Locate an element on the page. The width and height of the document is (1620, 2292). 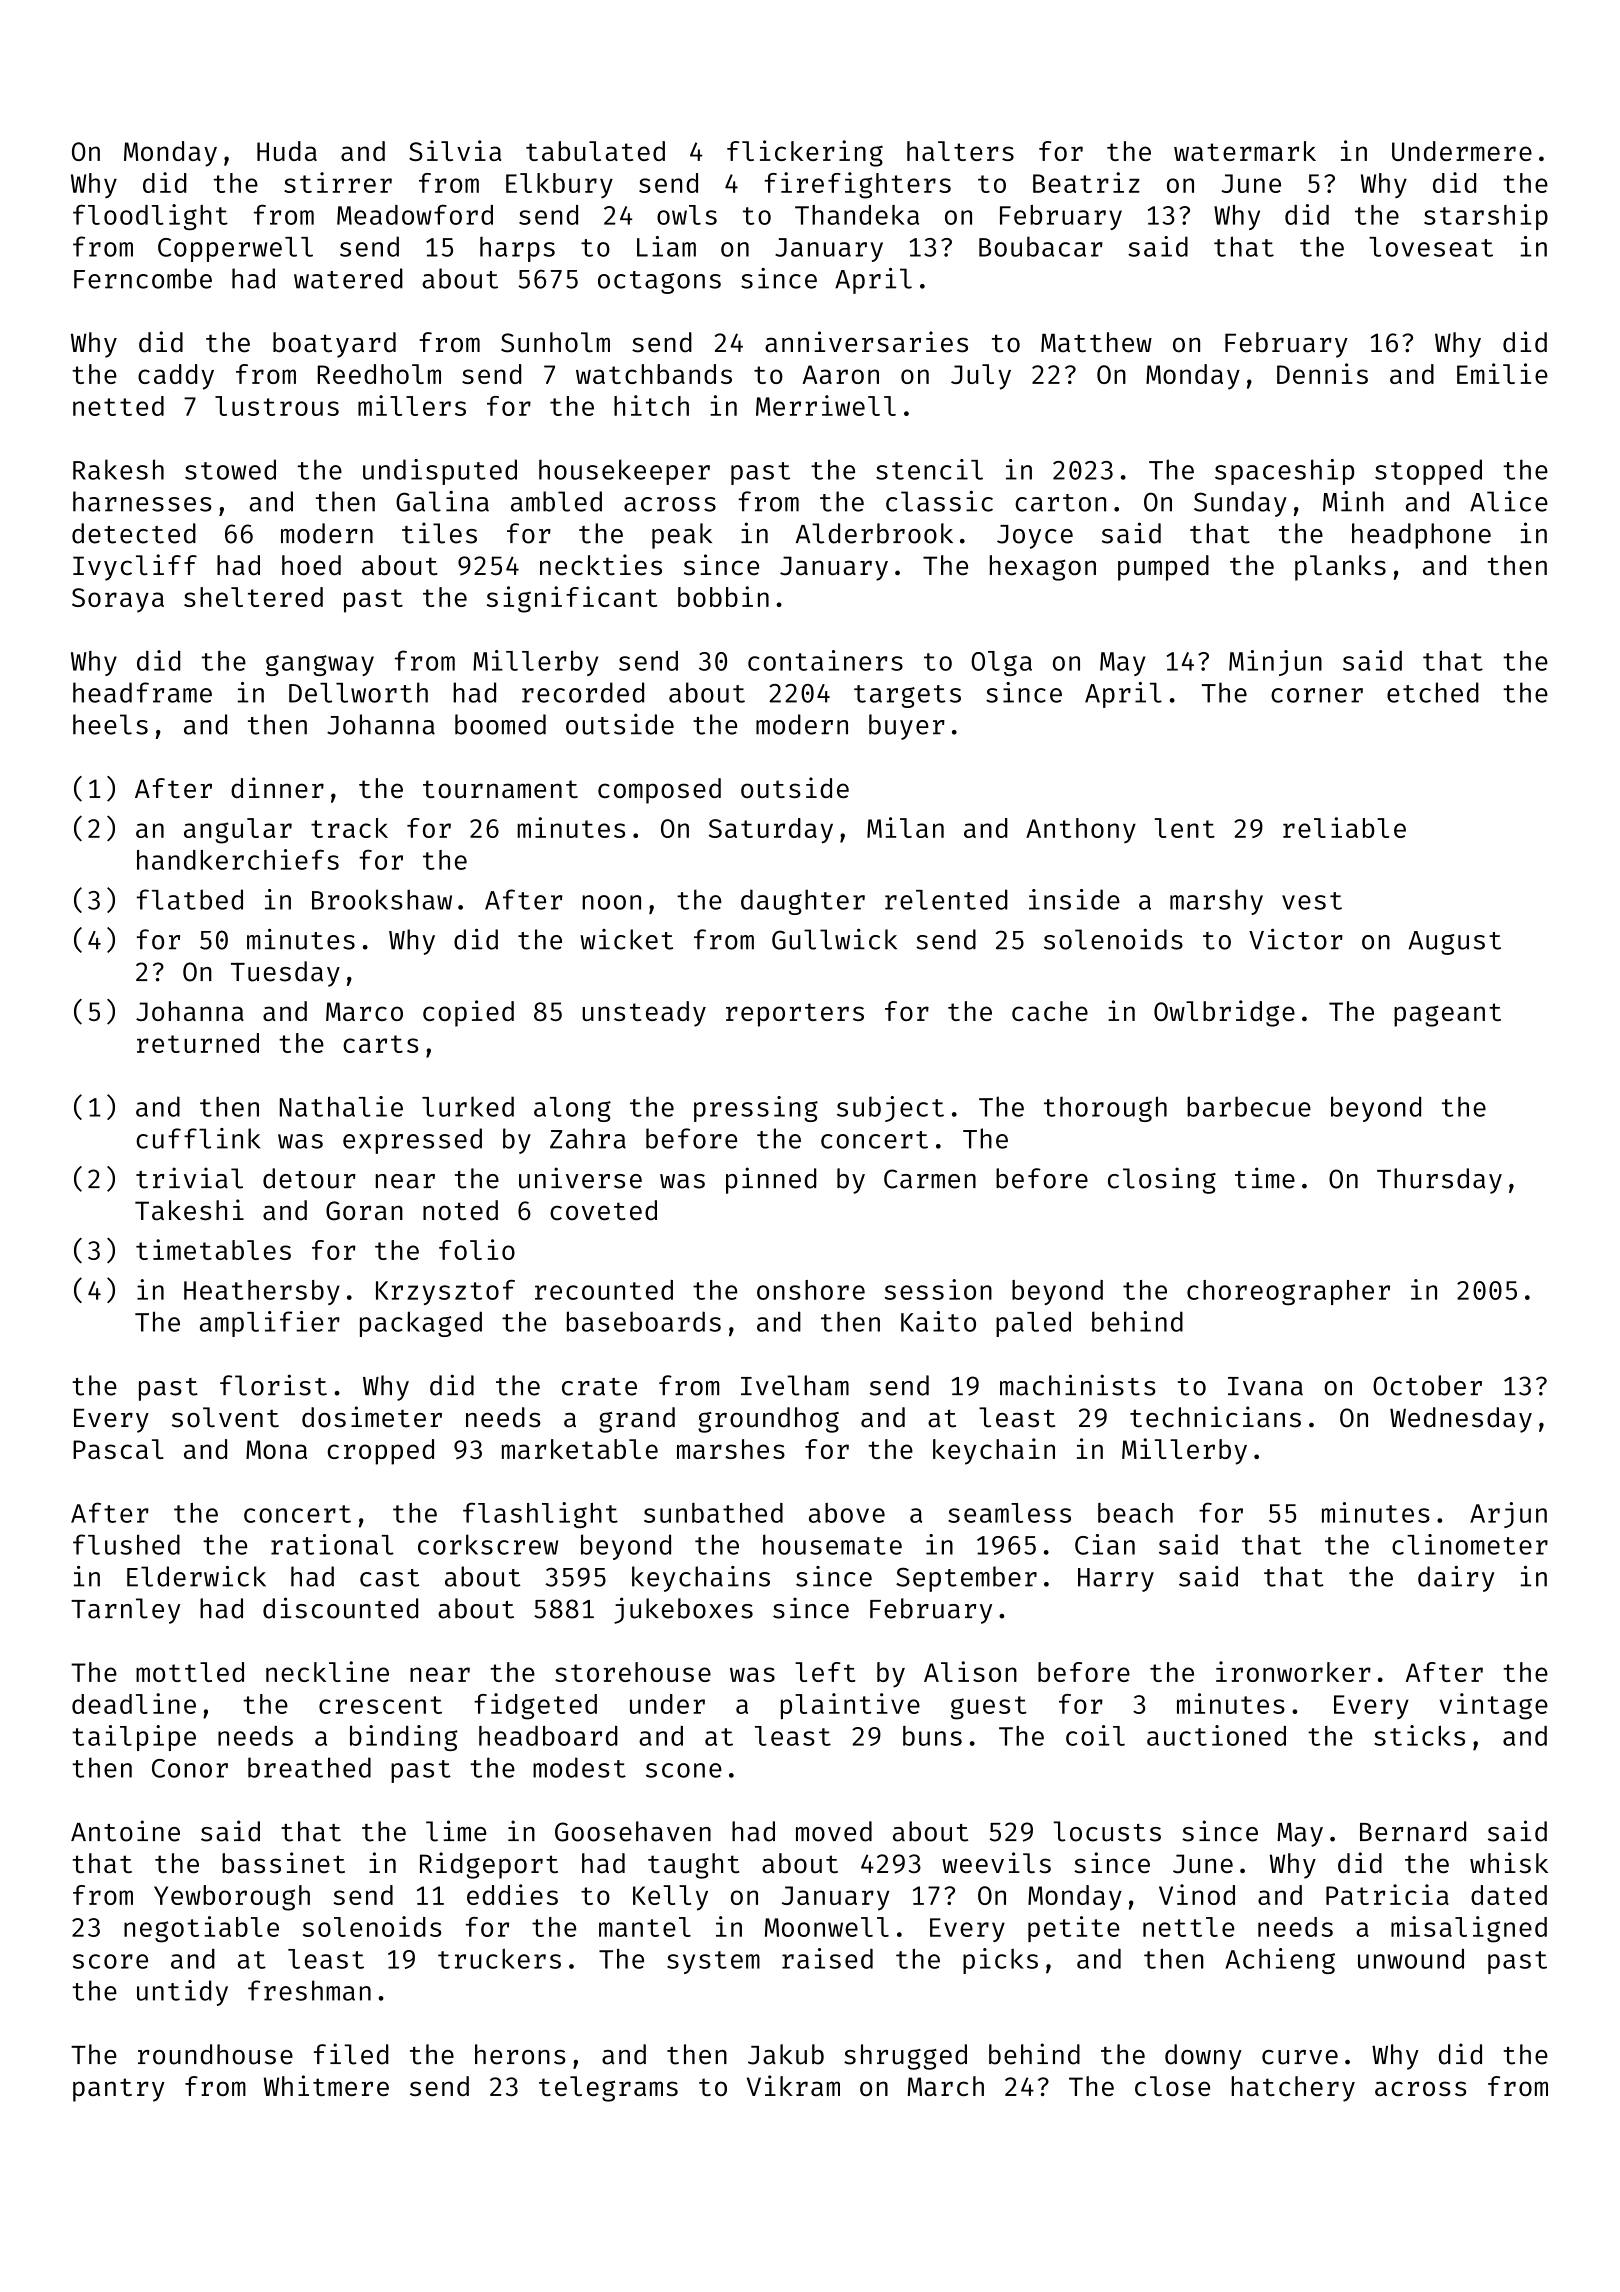
Rakesh is located at coordinates (118, 469).
